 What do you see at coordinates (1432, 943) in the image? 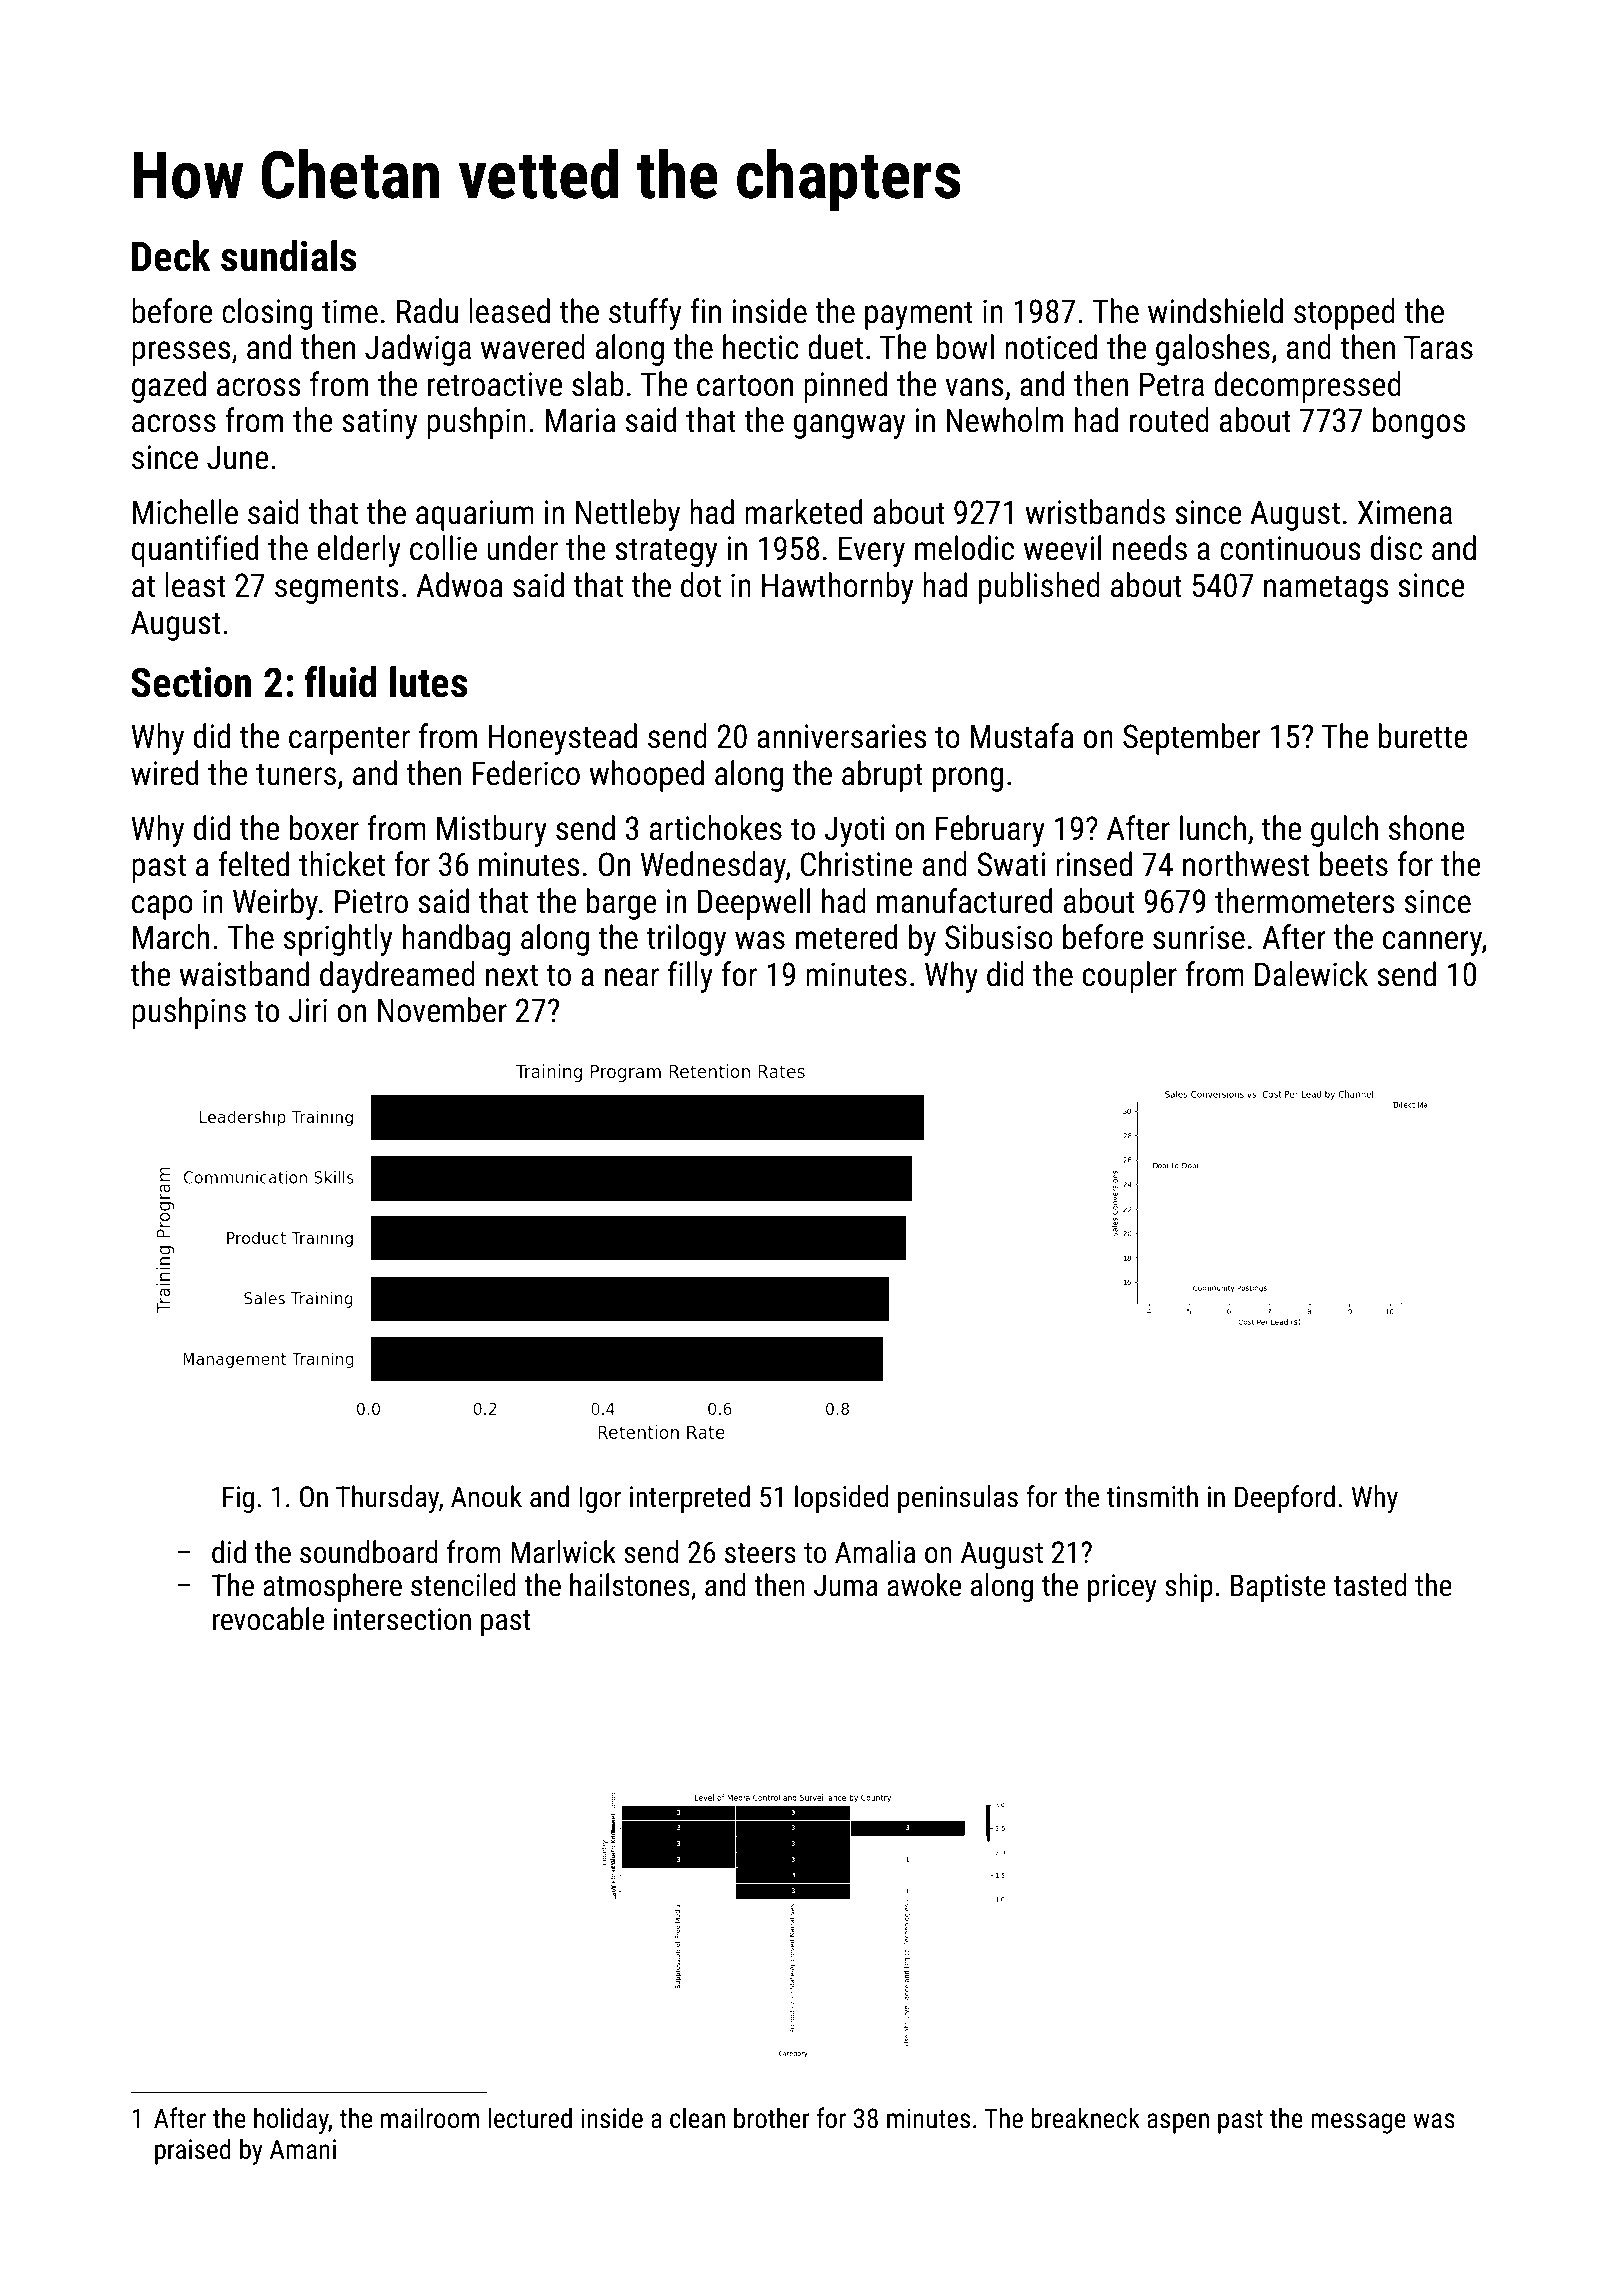
I see `cannery` at bounding box center [1432, 943].
